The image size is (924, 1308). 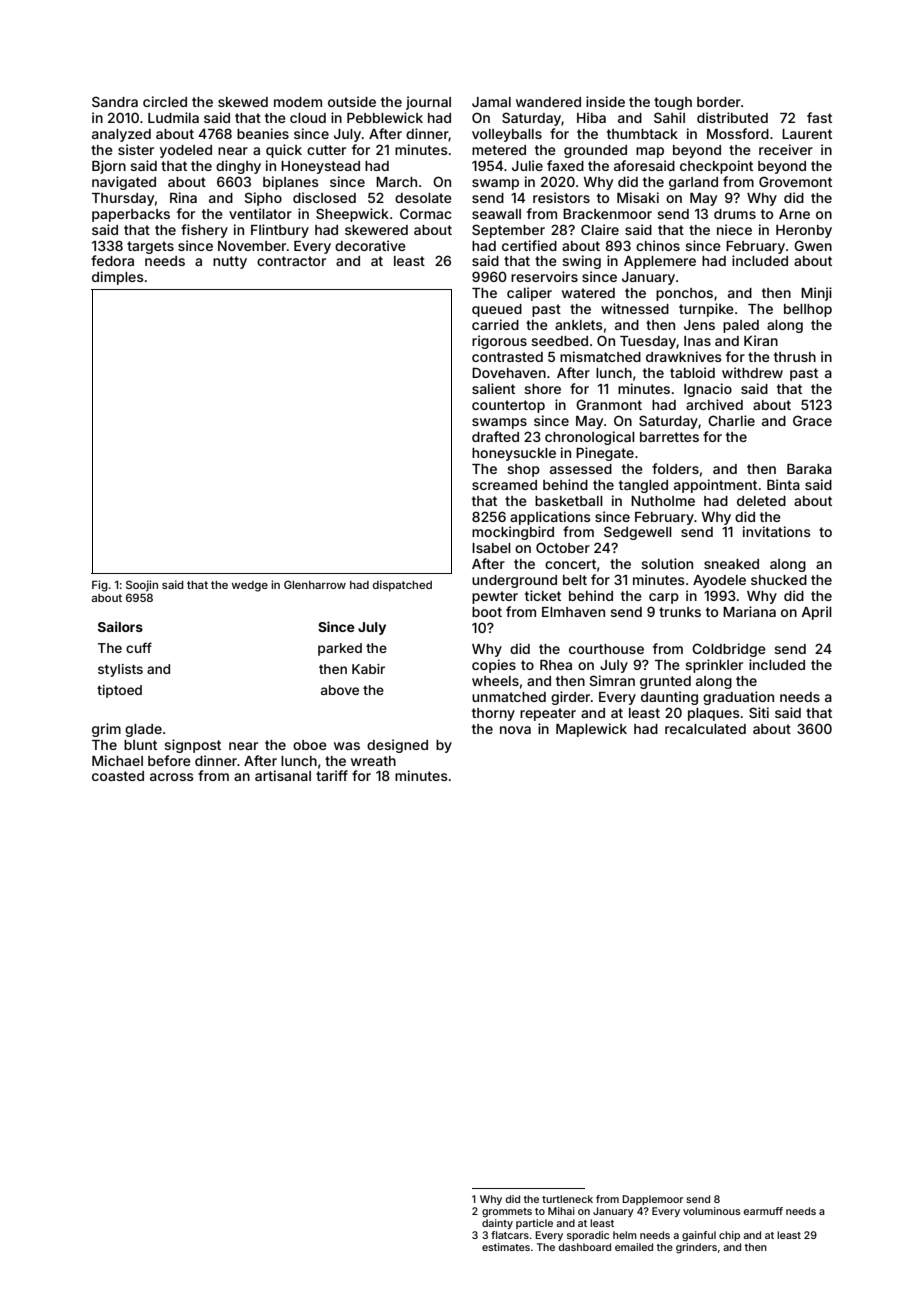 I want to click on dainty, so click(x=497, y=1224).
